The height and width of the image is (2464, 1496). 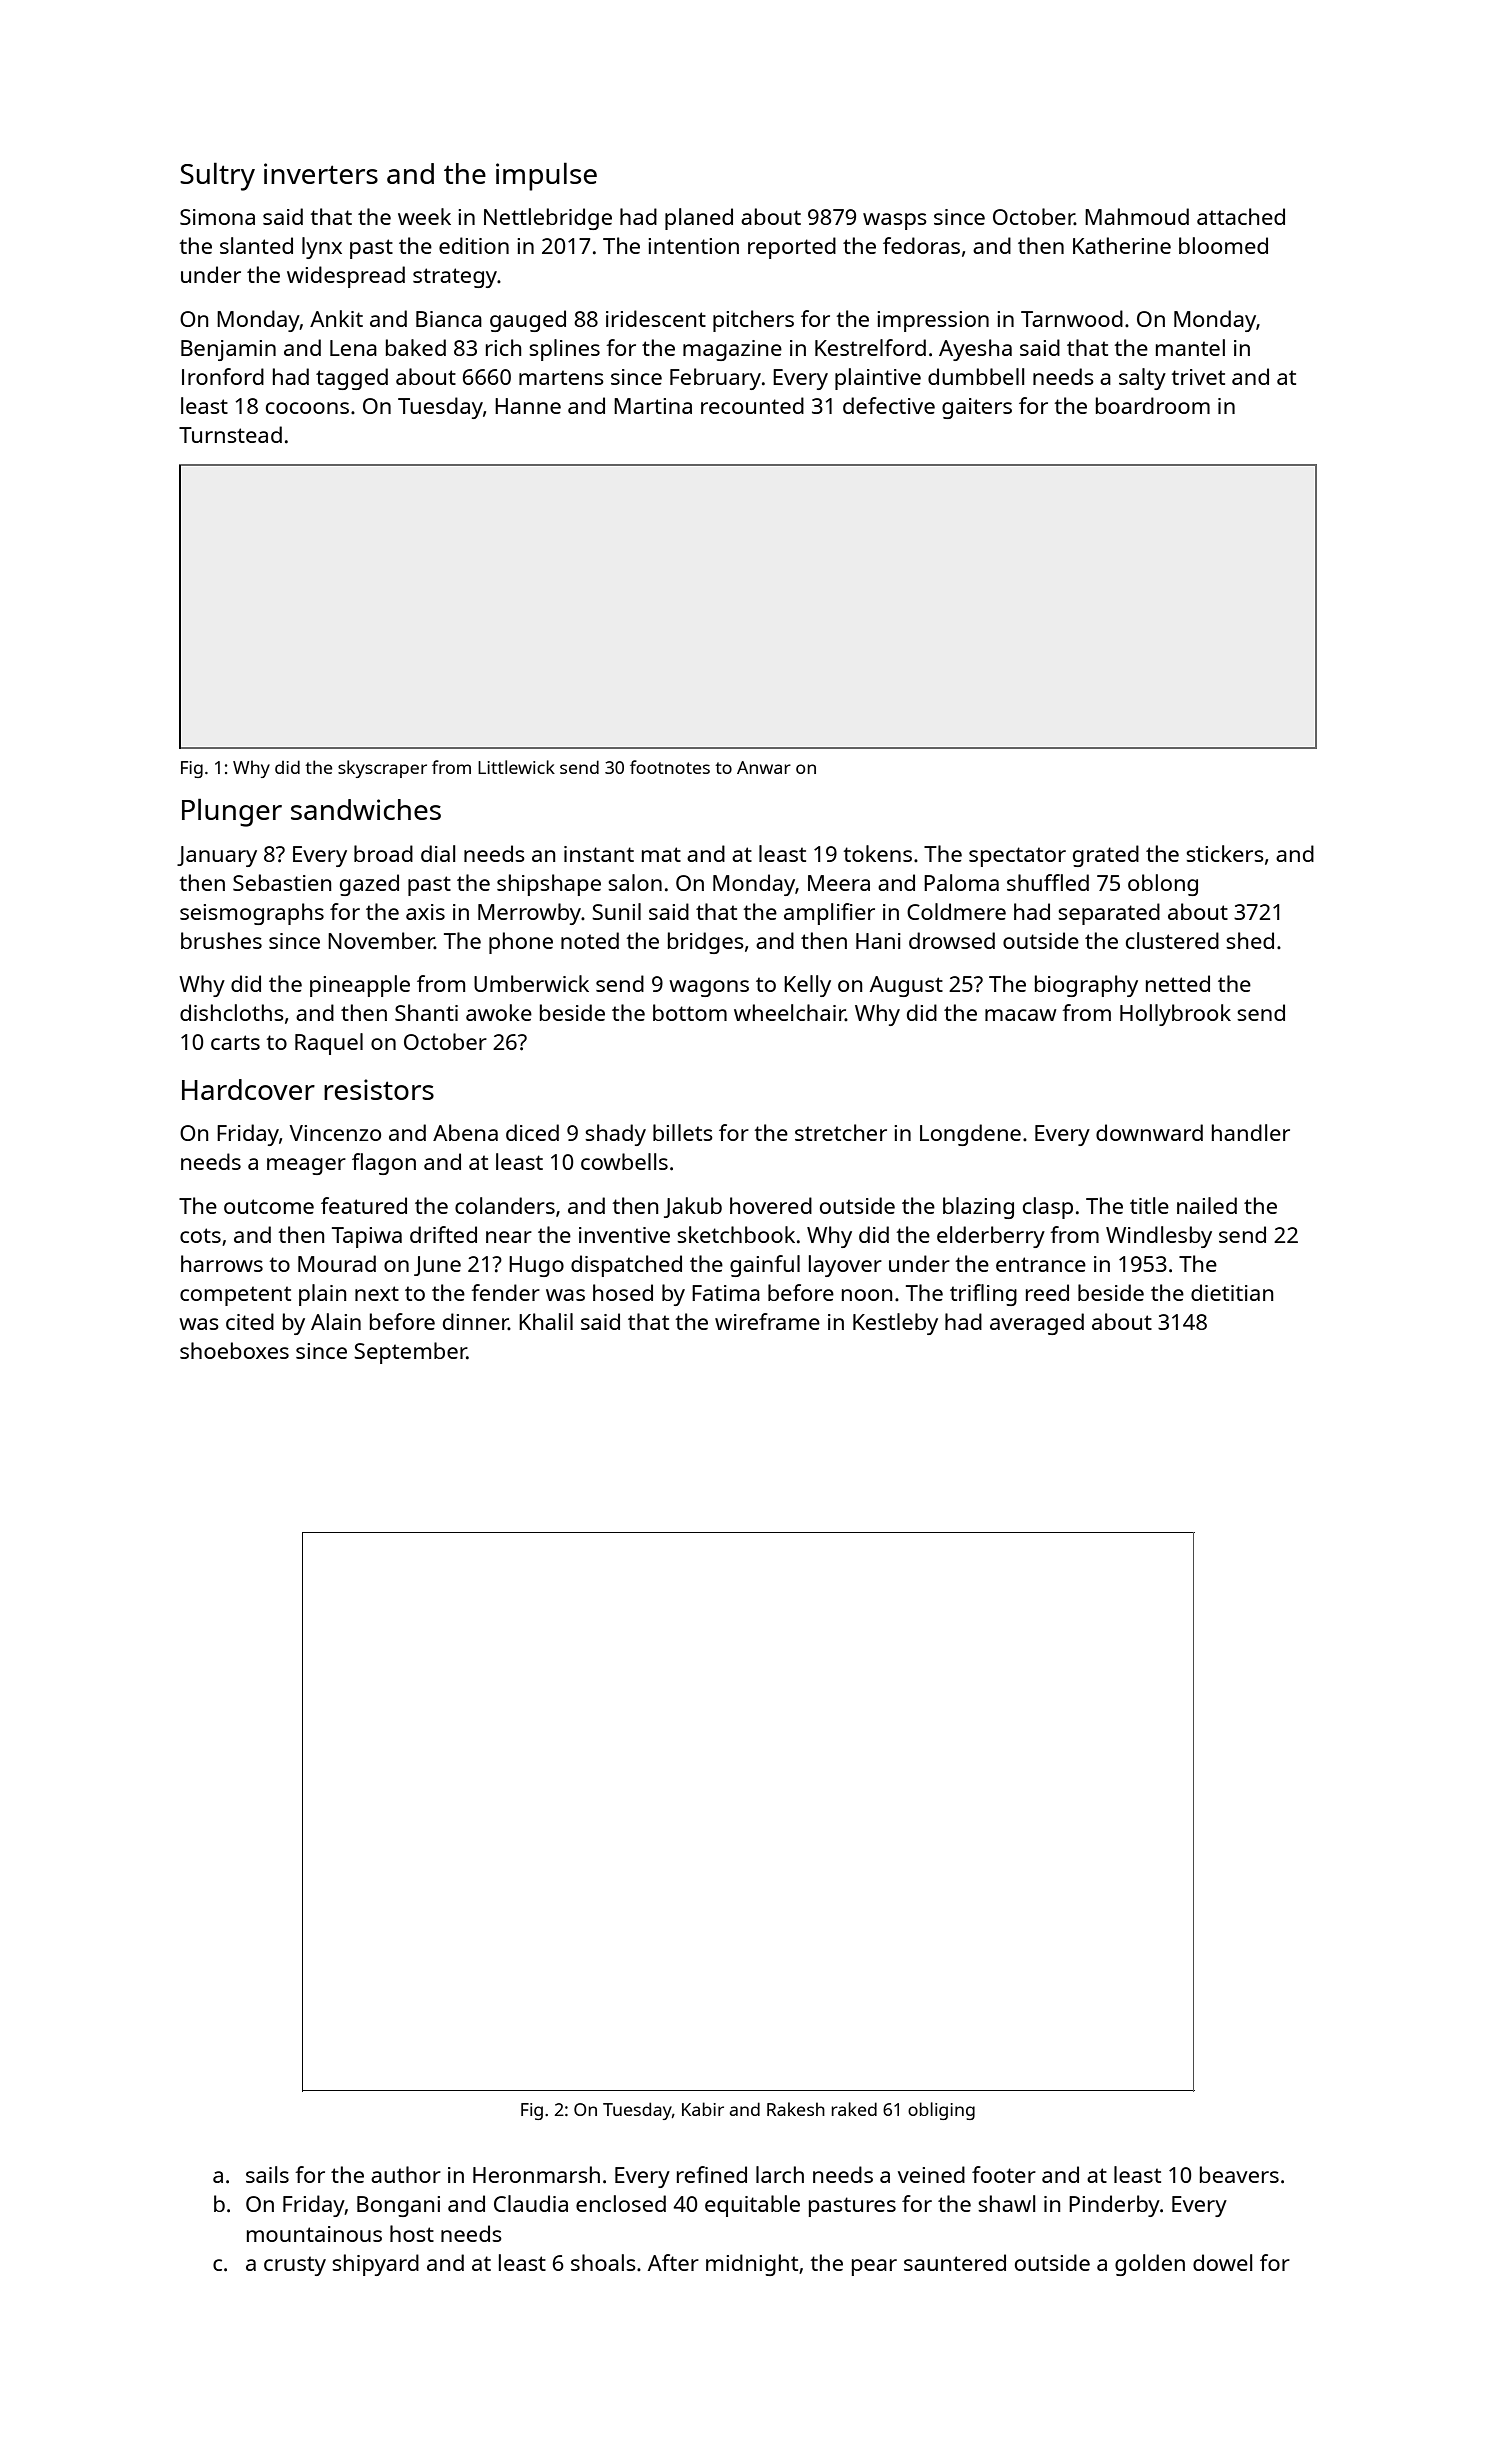 I want to click on shipyard, so click(x=375, y=2265).
